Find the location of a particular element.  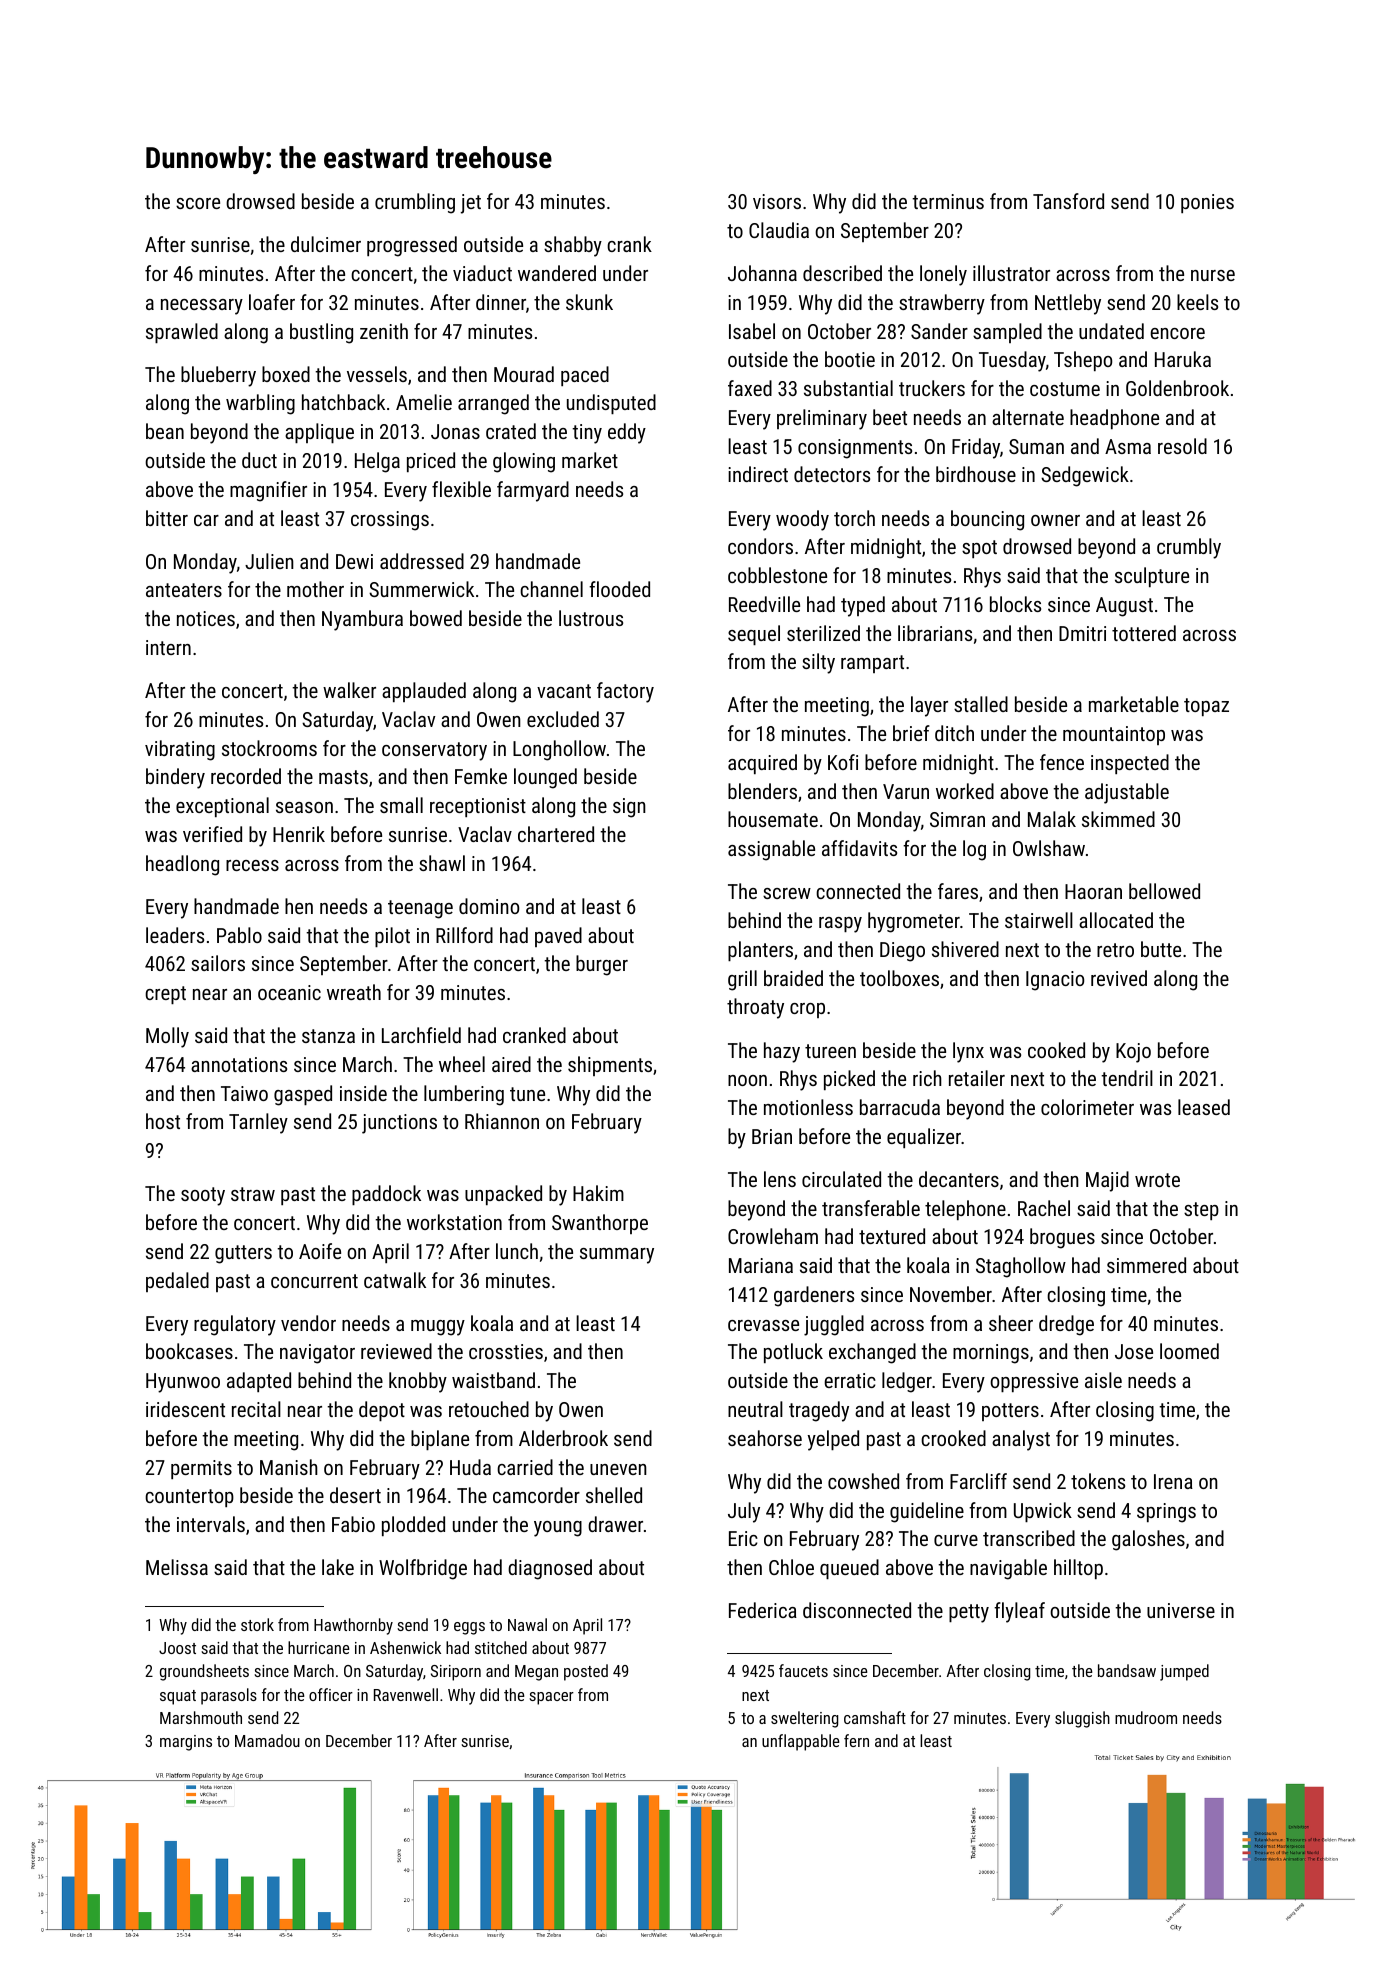

faucets is located at coordinates (803, 1670).
